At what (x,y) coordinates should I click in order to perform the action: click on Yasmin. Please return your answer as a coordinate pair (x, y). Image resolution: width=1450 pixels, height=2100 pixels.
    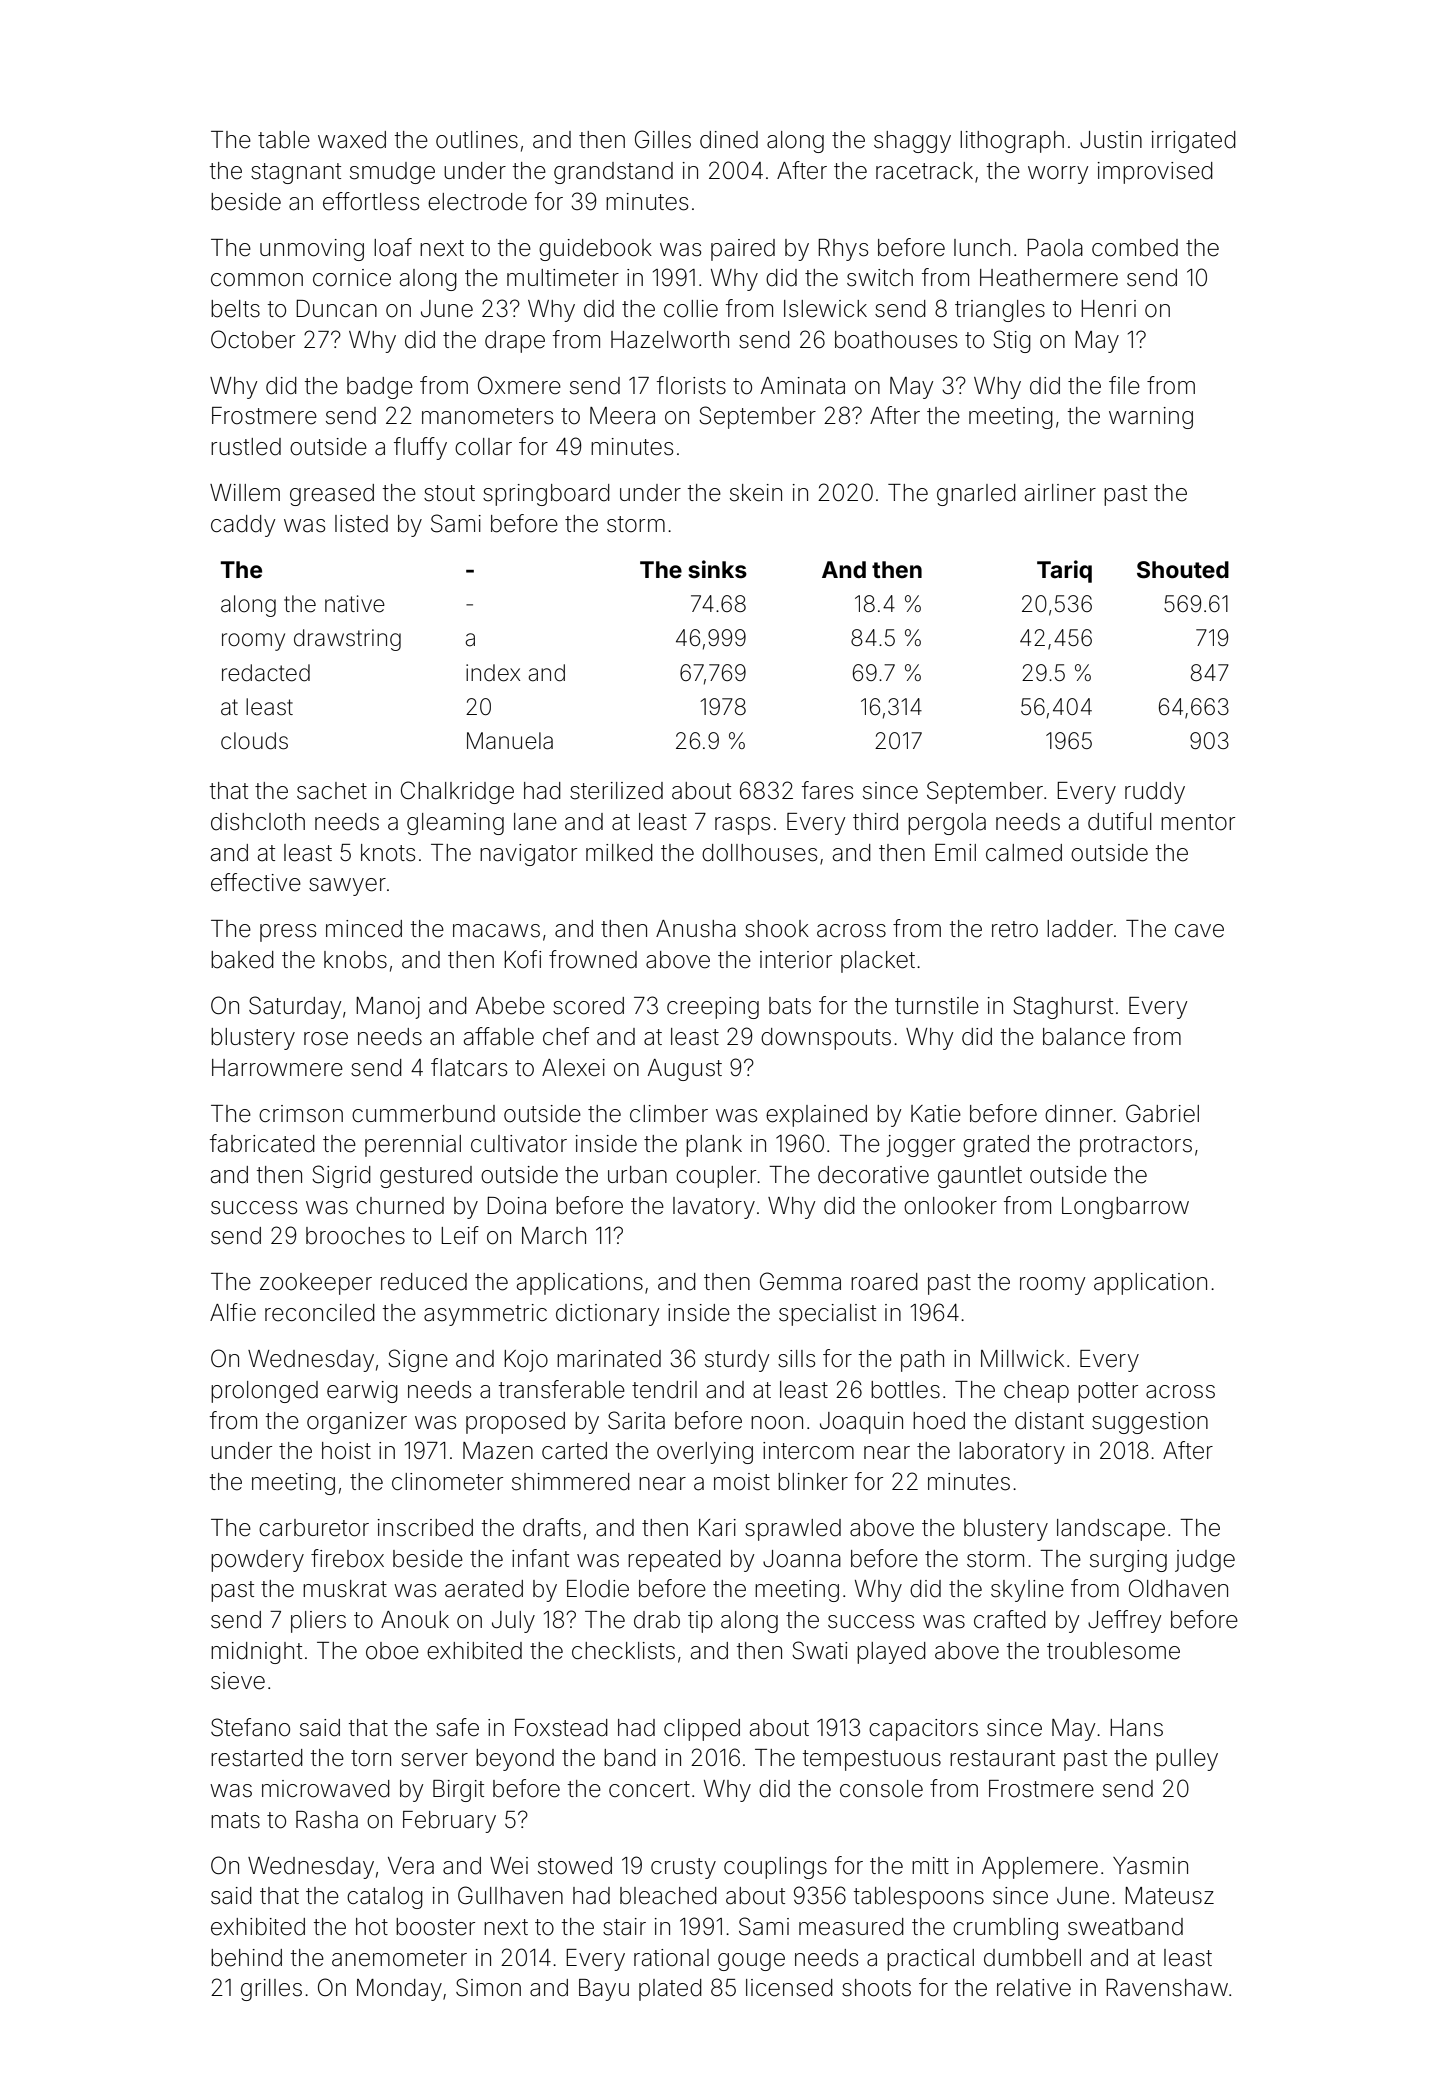
    Looking at the image, I should click on (1150, 1866).
